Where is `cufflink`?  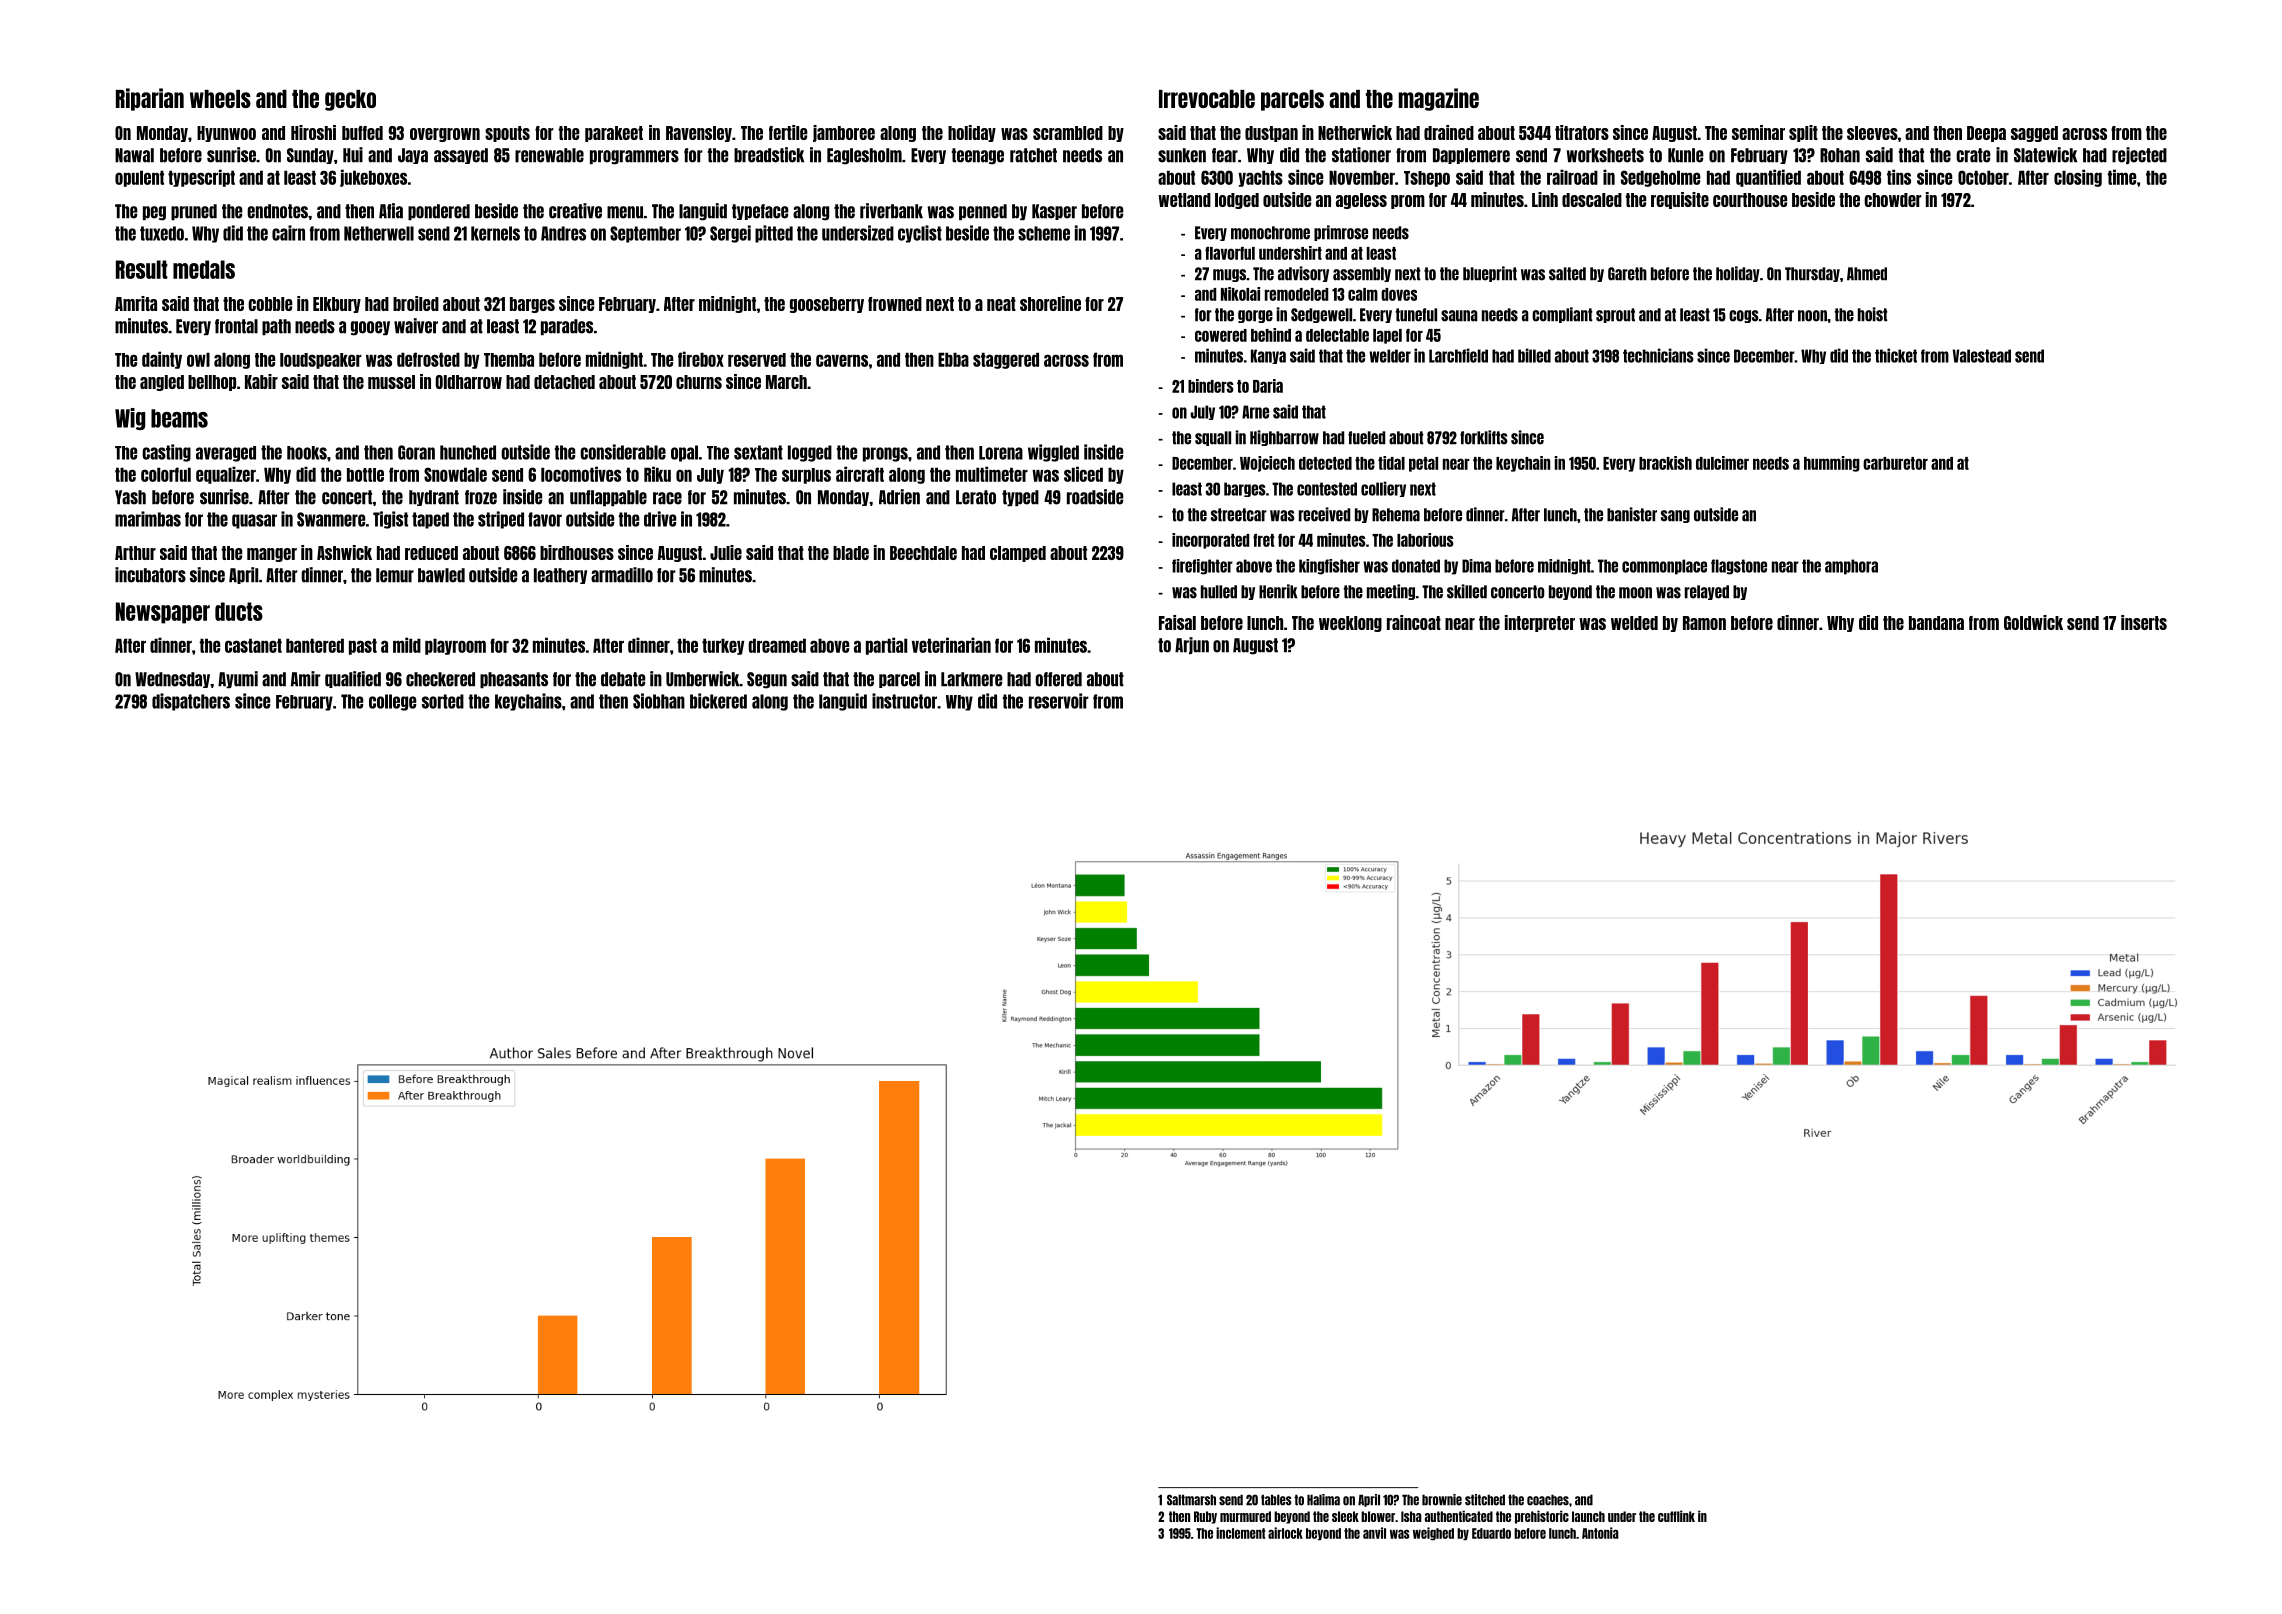
cufflink is located at coordinates (1676, 1516).
